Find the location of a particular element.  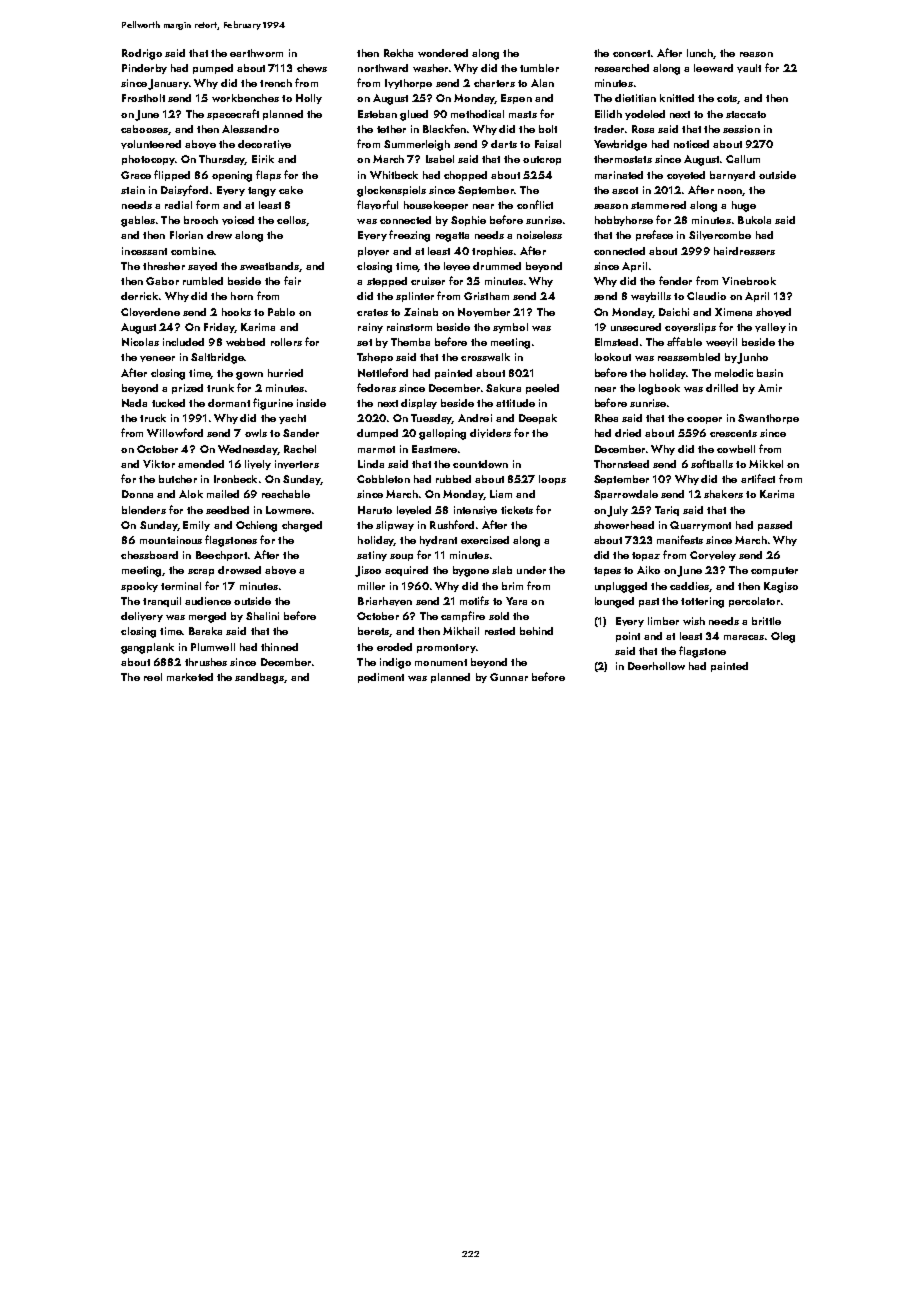

maracas is located at coordinates (744, 637).
